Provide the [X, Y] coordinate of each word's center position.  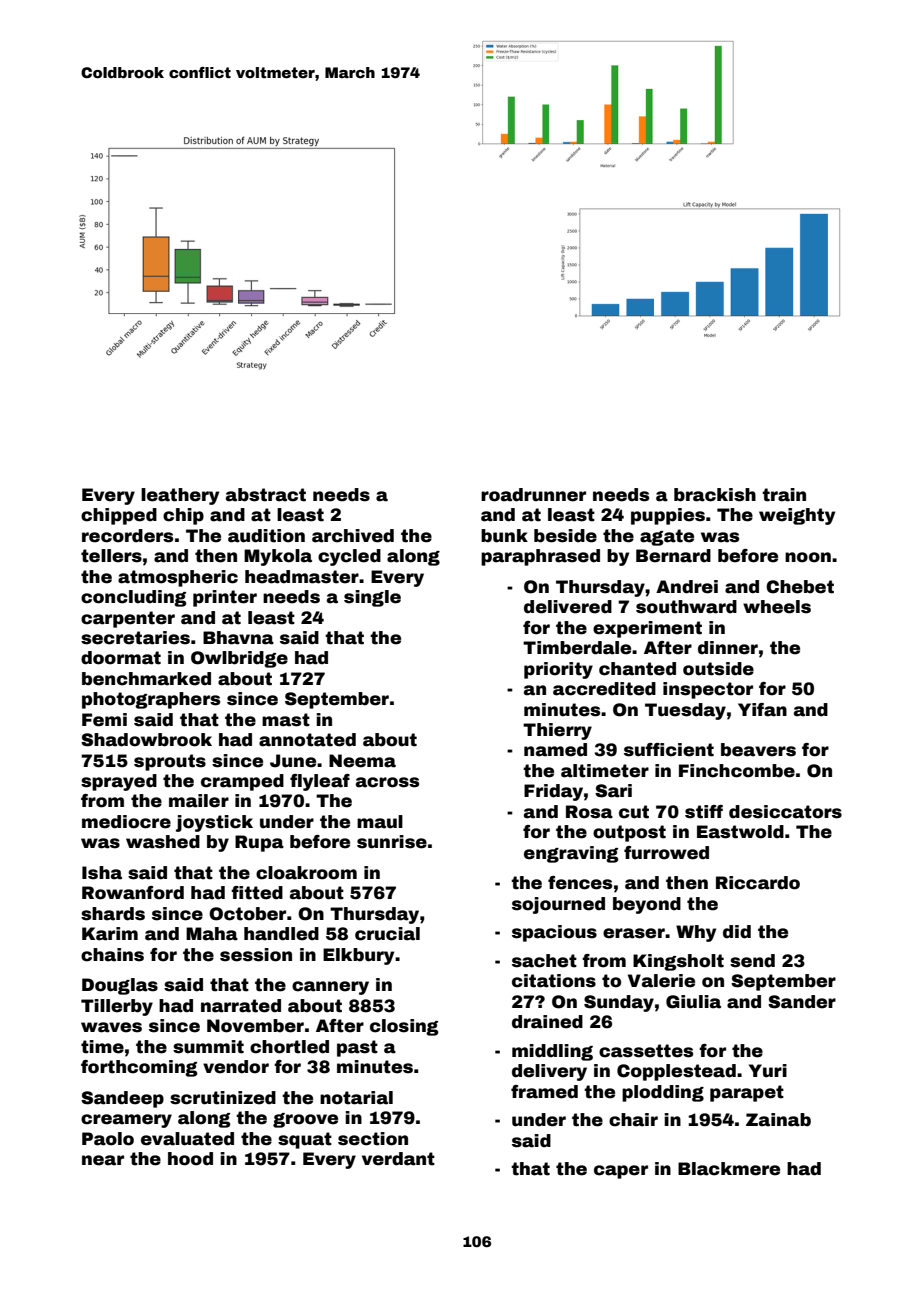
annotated [307, 740]
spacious [554, 933]
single [372, 598]
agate [667, 537]
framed [544, 1092]
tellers [111, 556]
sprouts [170, 762]
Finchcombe [737, 771]
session [256, 955]
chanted [637, 669]
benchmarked [146, 679]
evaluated [187, 1139]
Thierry [557, 731]
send [752, 961]
